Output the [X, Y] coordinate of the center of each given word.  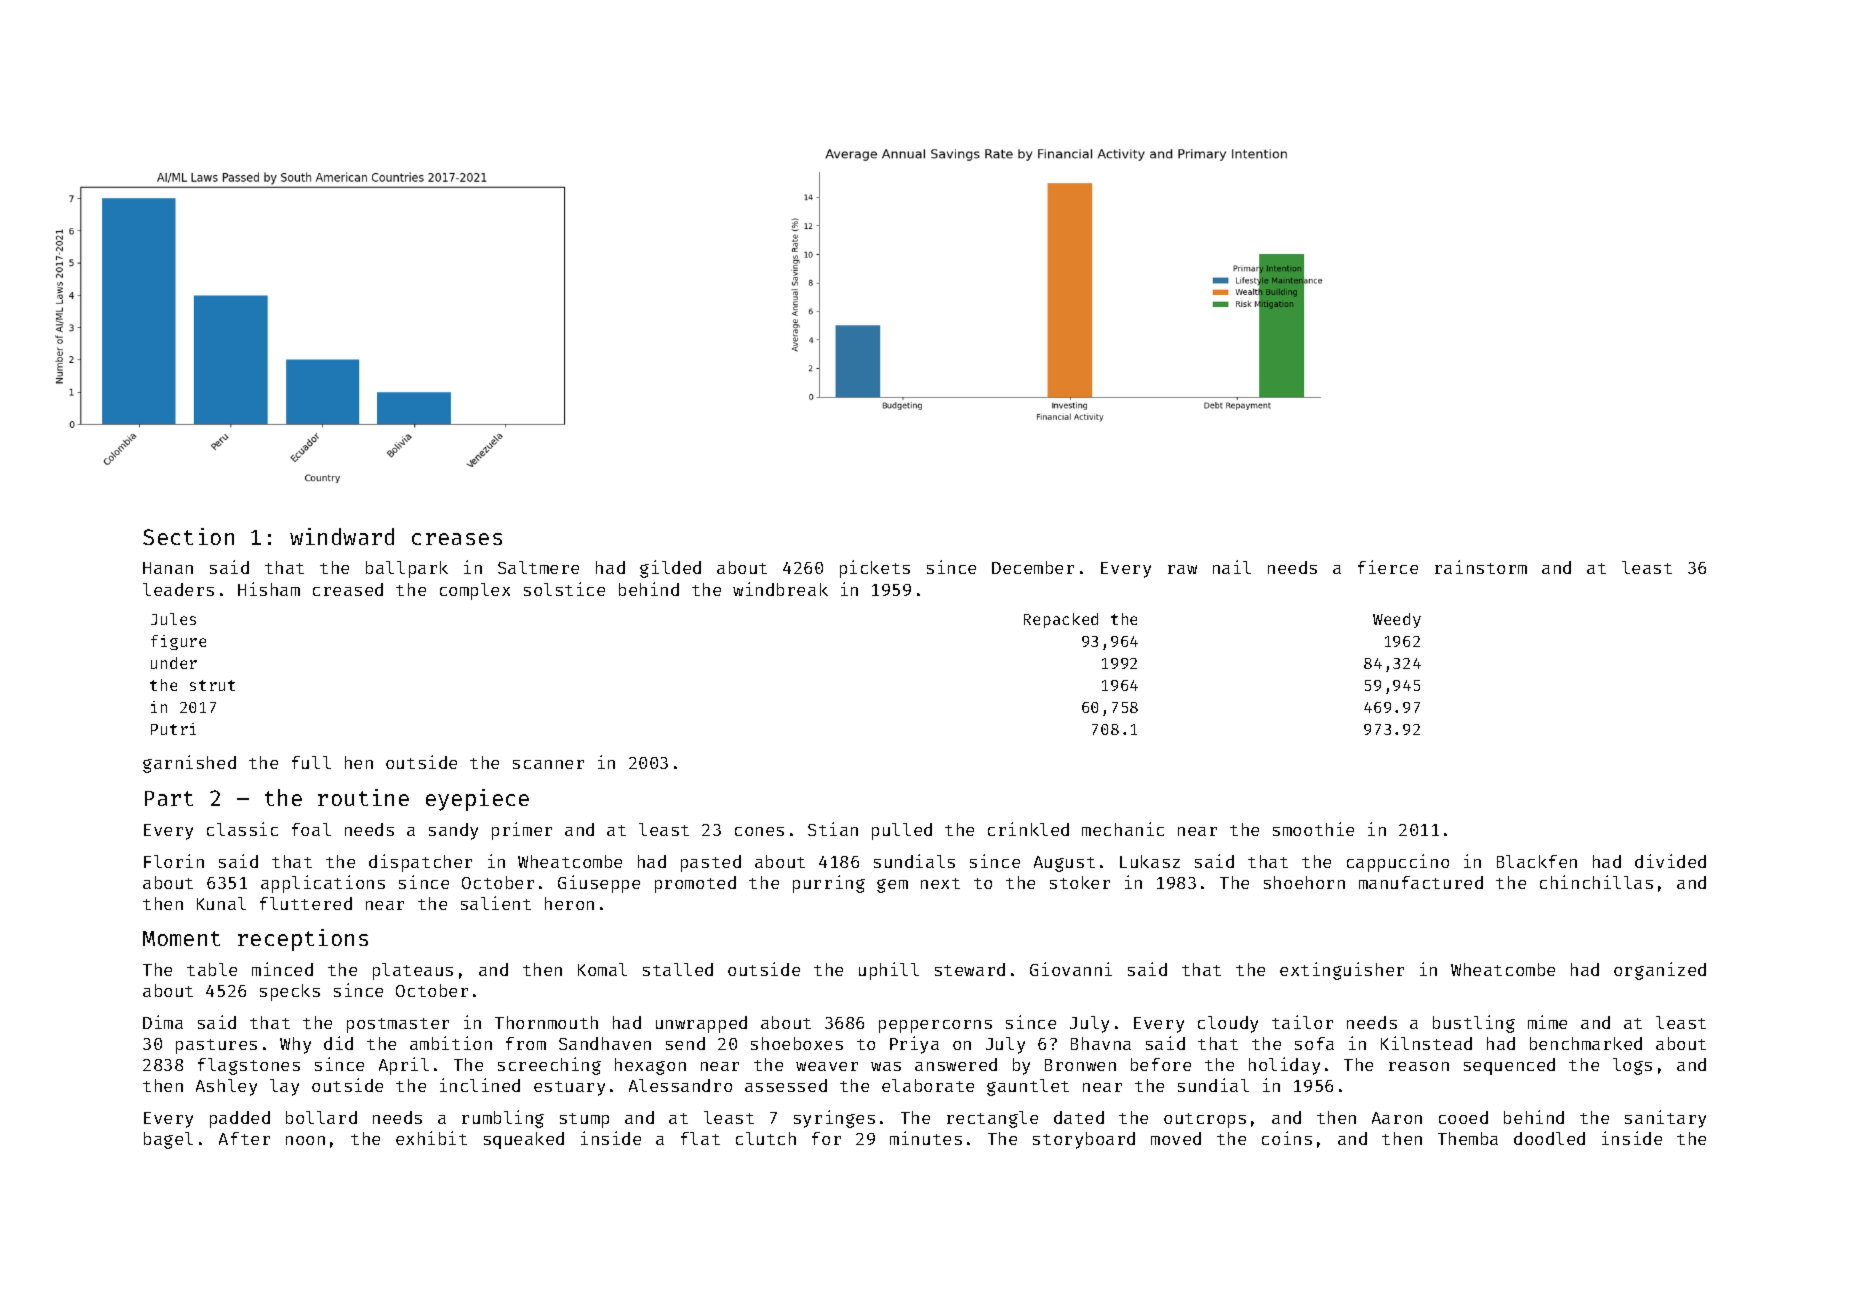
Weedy [1397, 620]
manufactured [1421, 882]
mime [1547, 1022]
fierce [1388, 567]
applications [323, 884]
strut [212, 685]
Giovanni [1071, 969]
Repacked [1061, 620]
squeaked [524, 1140]
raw [1182, 569]
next [940, 883]
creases [457, 539]
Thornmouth [546, 1022]
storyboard [1084, 1140]
